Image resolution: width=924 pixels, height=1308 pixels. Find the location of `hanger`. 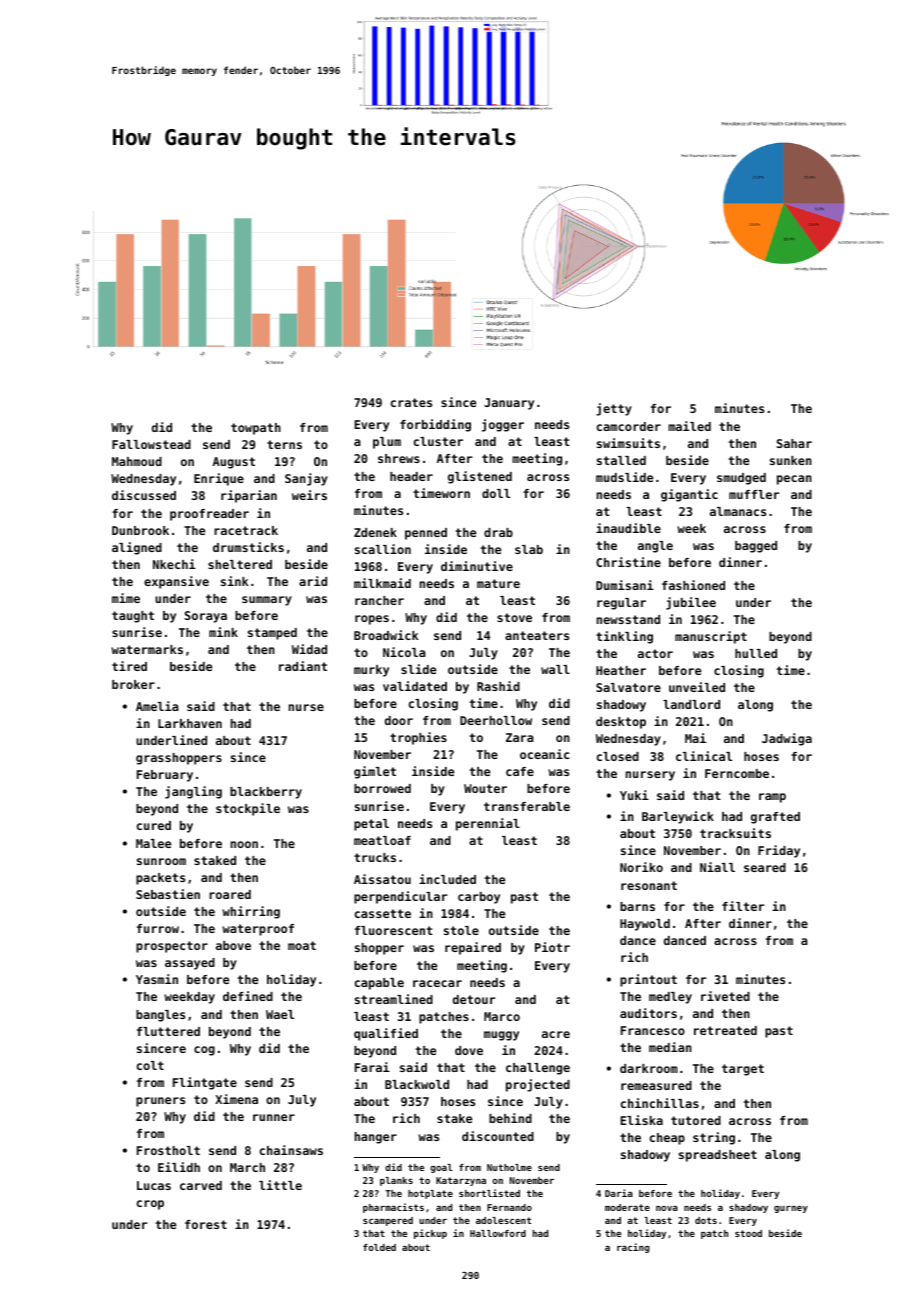

hanger is located at coordinates (376, 1138).
